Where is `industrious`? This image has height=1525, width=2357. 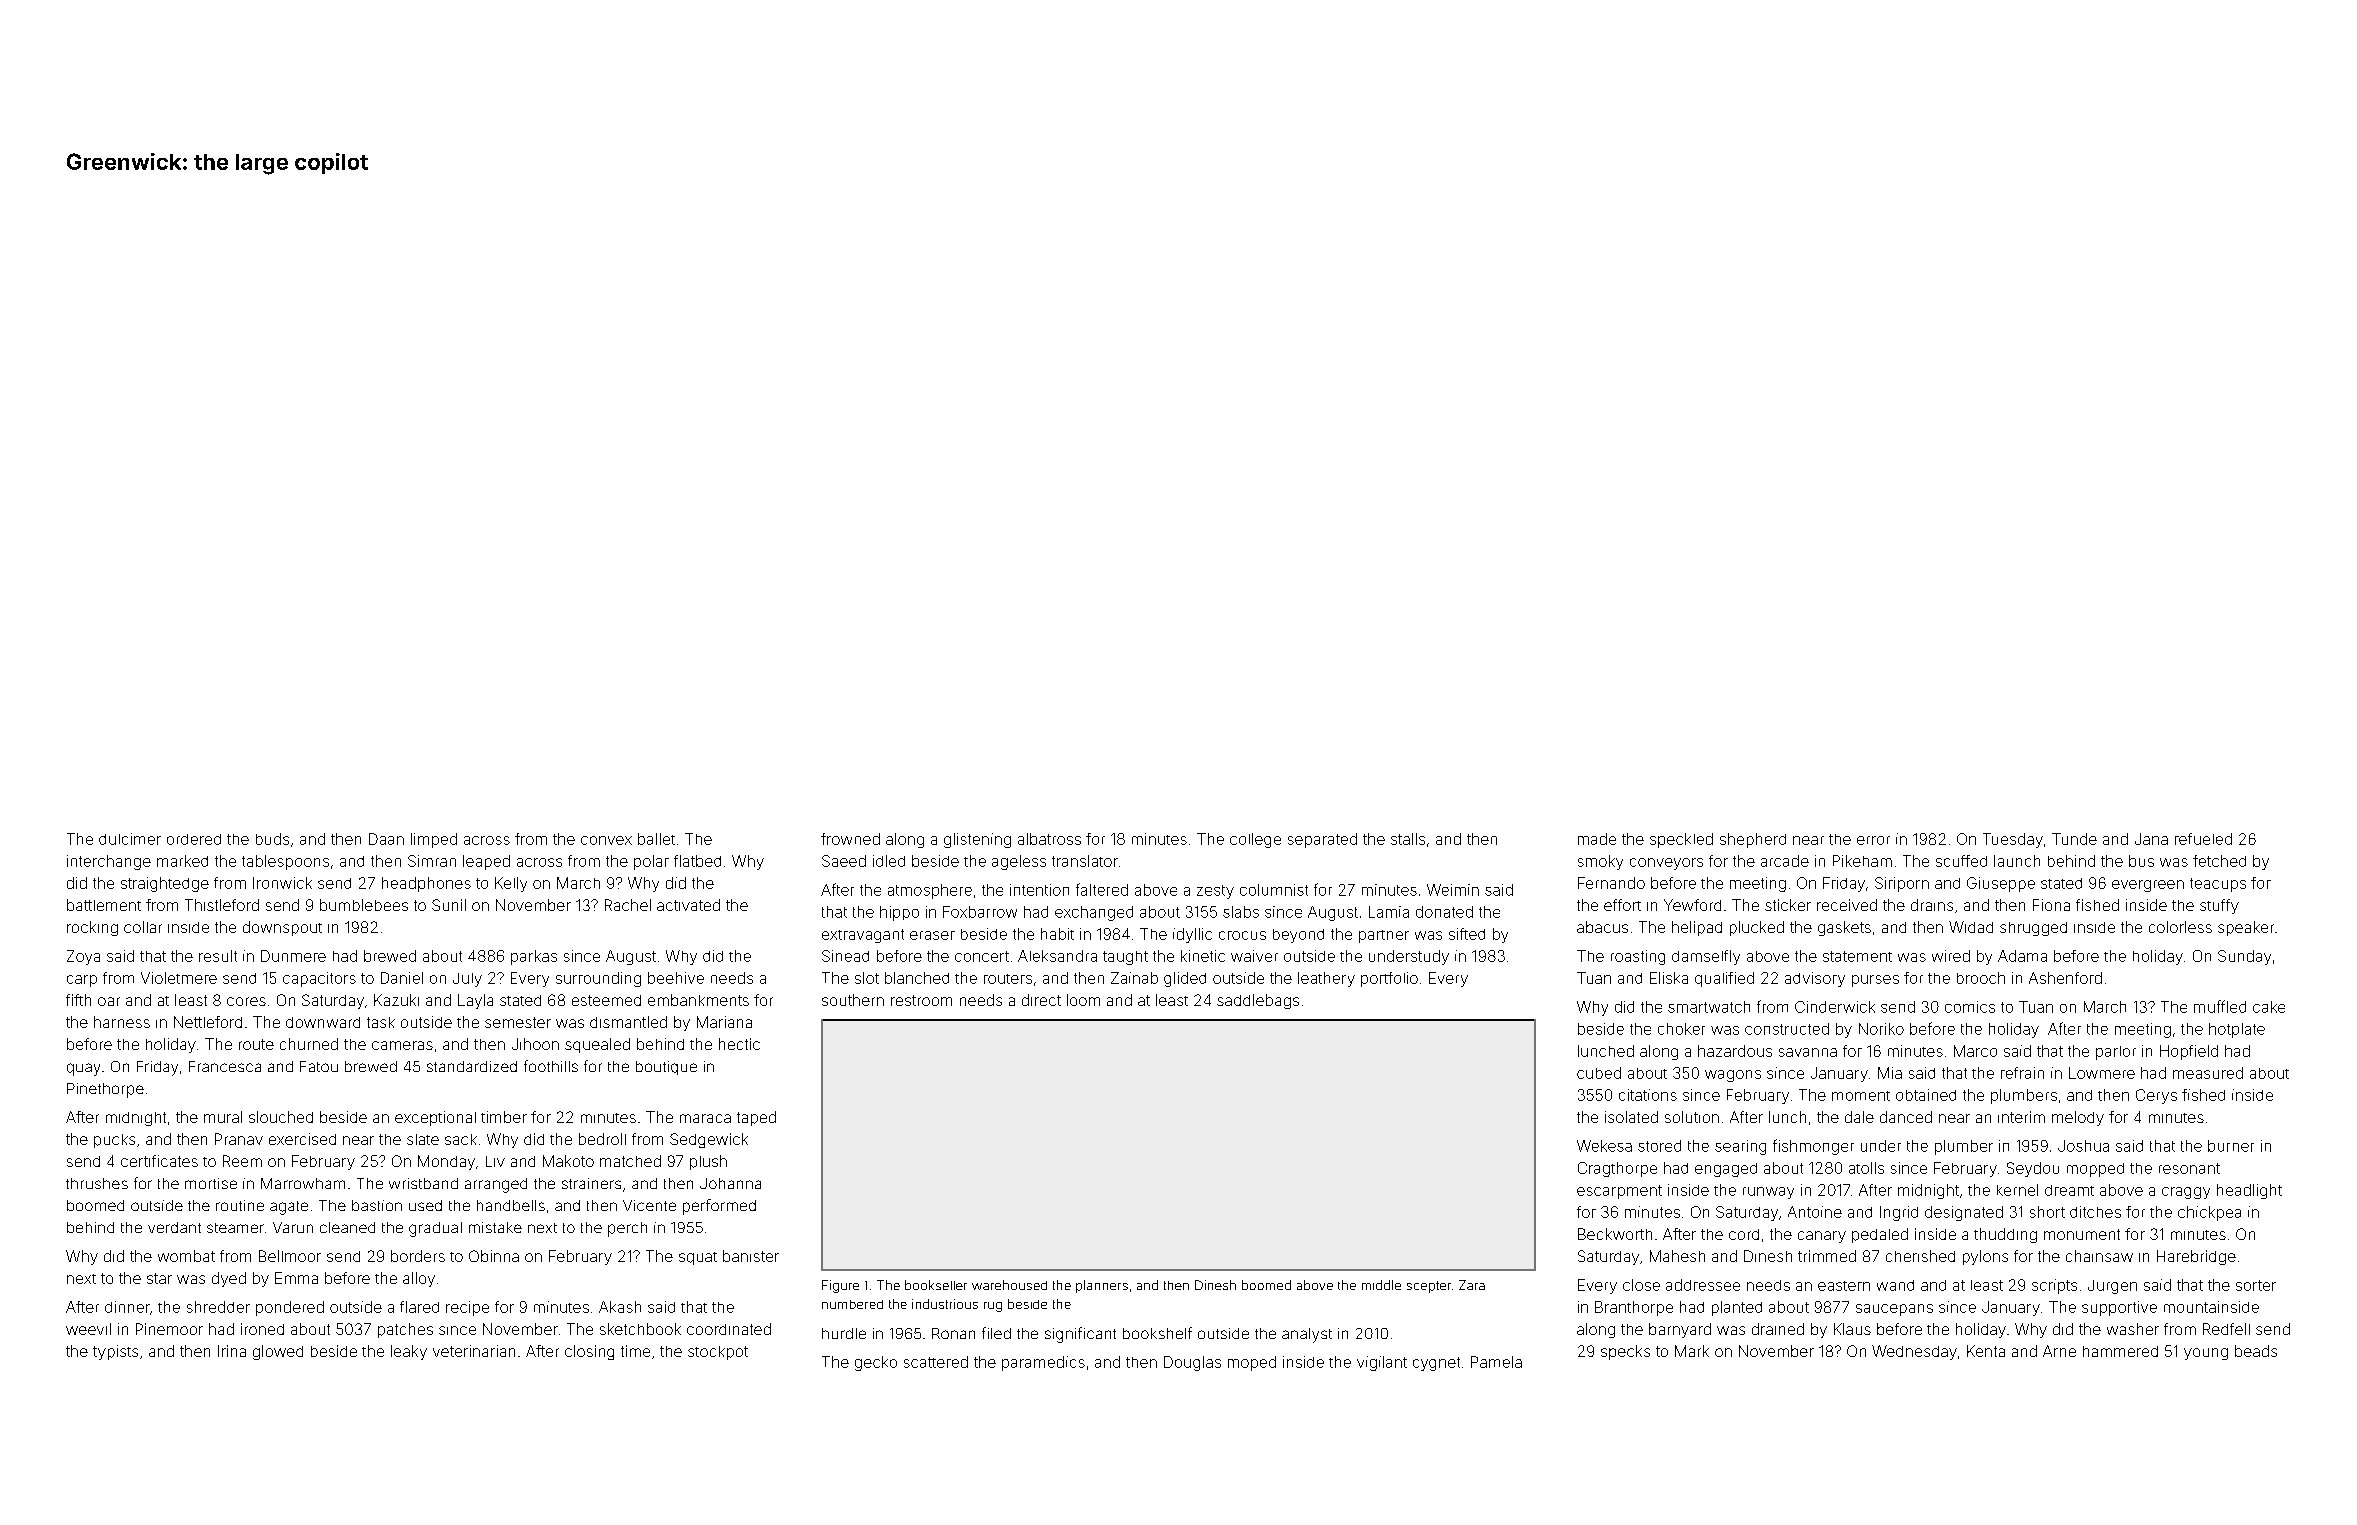
industrious is located at coordinates (945, 1304).
